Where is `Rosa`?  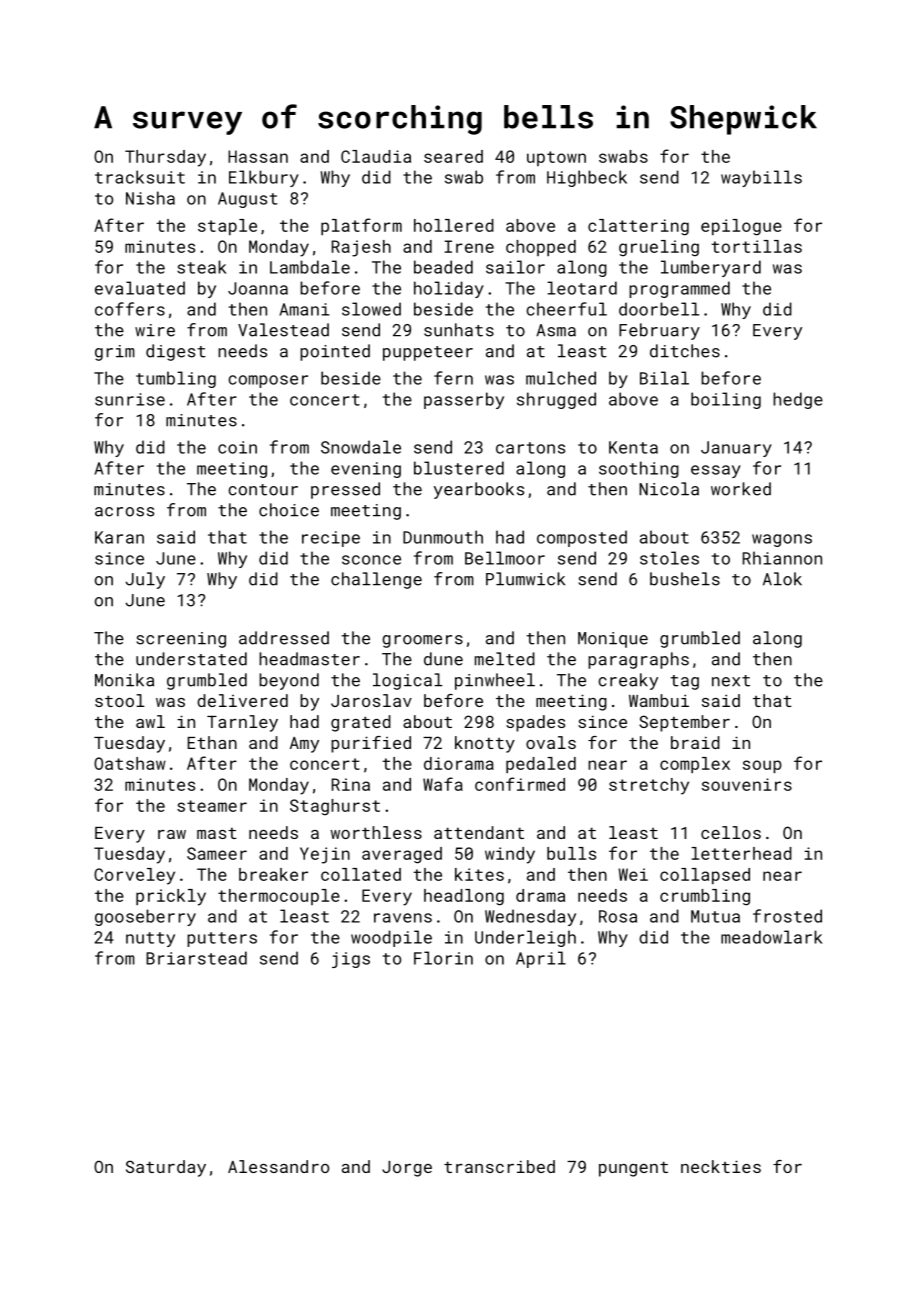
Rosa is located at coordinates (618, 916).
